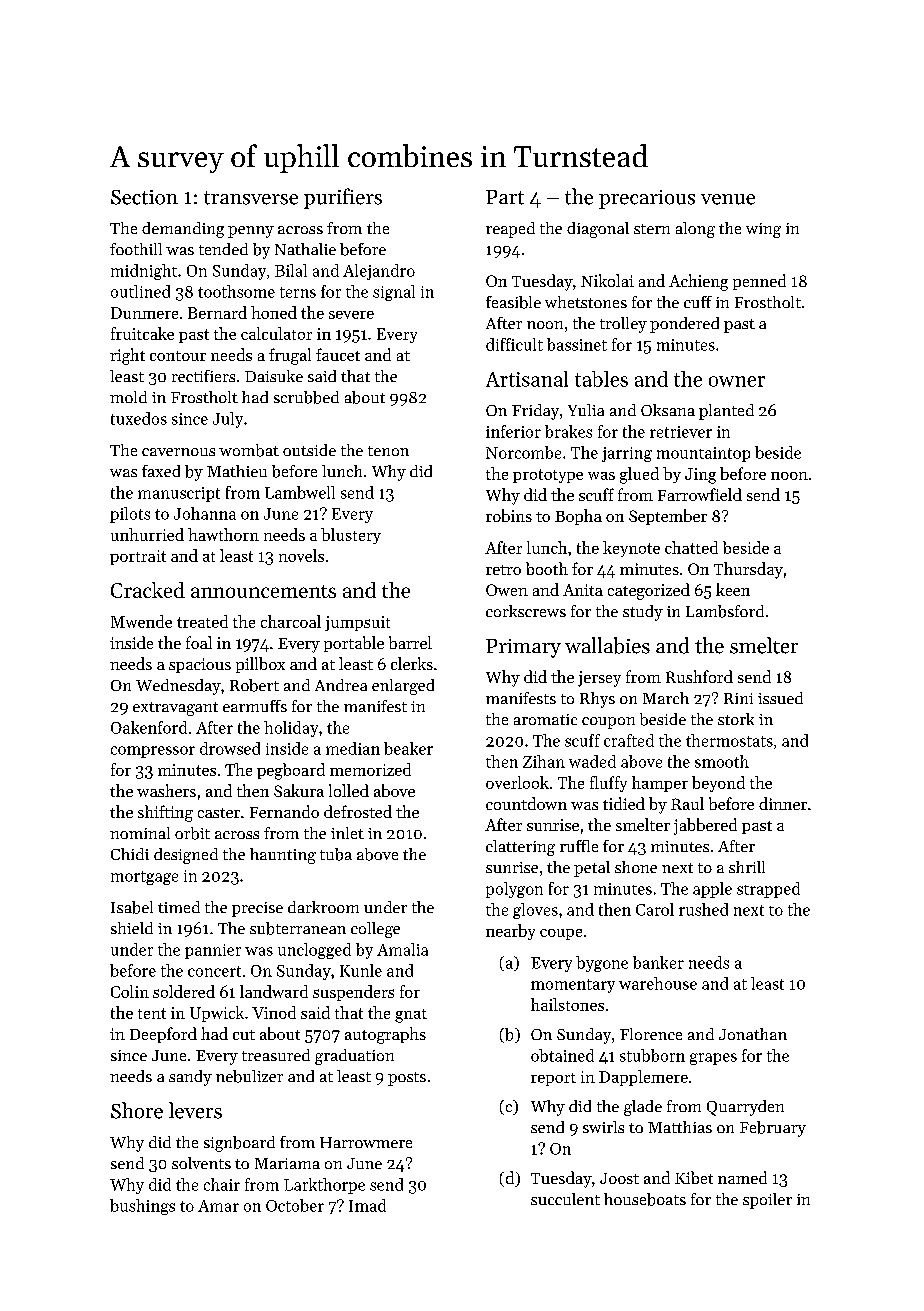 The width and height of the screenshot is (924, 1311). I want to click on Alejandro, so click(379, 272).
